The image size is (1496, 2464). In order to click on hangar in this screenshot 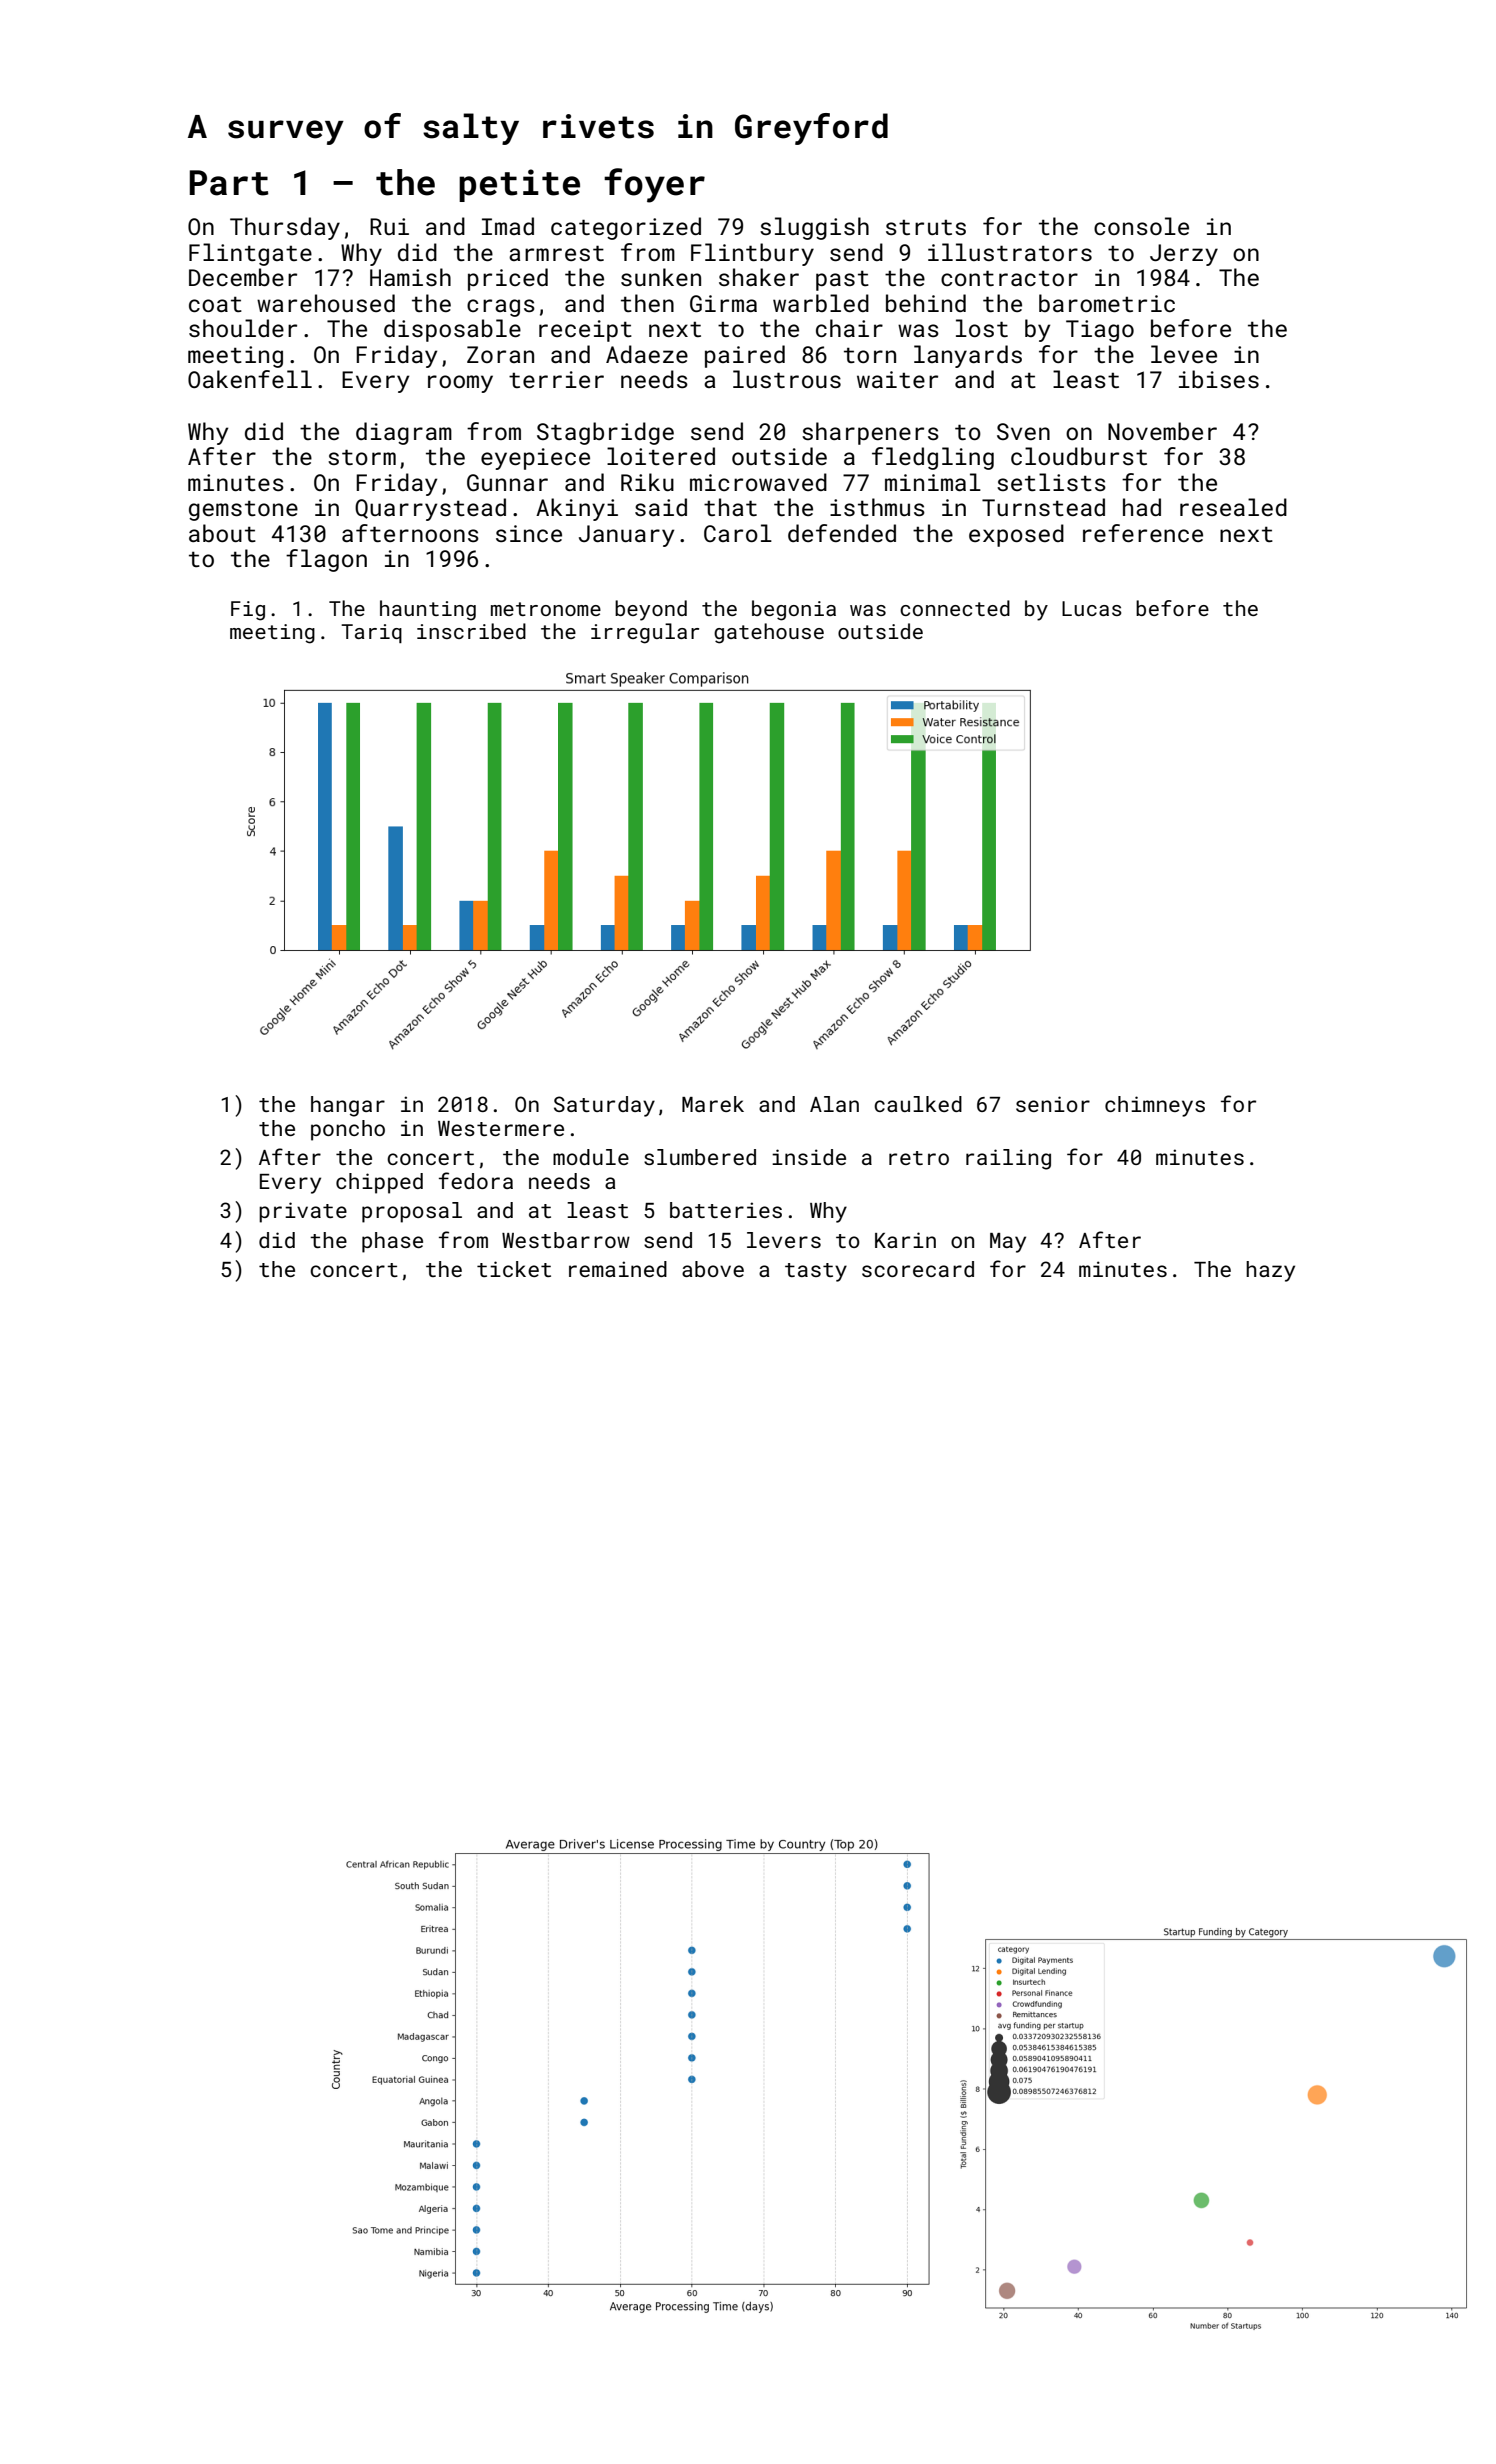, I will do `click(348, 1106)`.
